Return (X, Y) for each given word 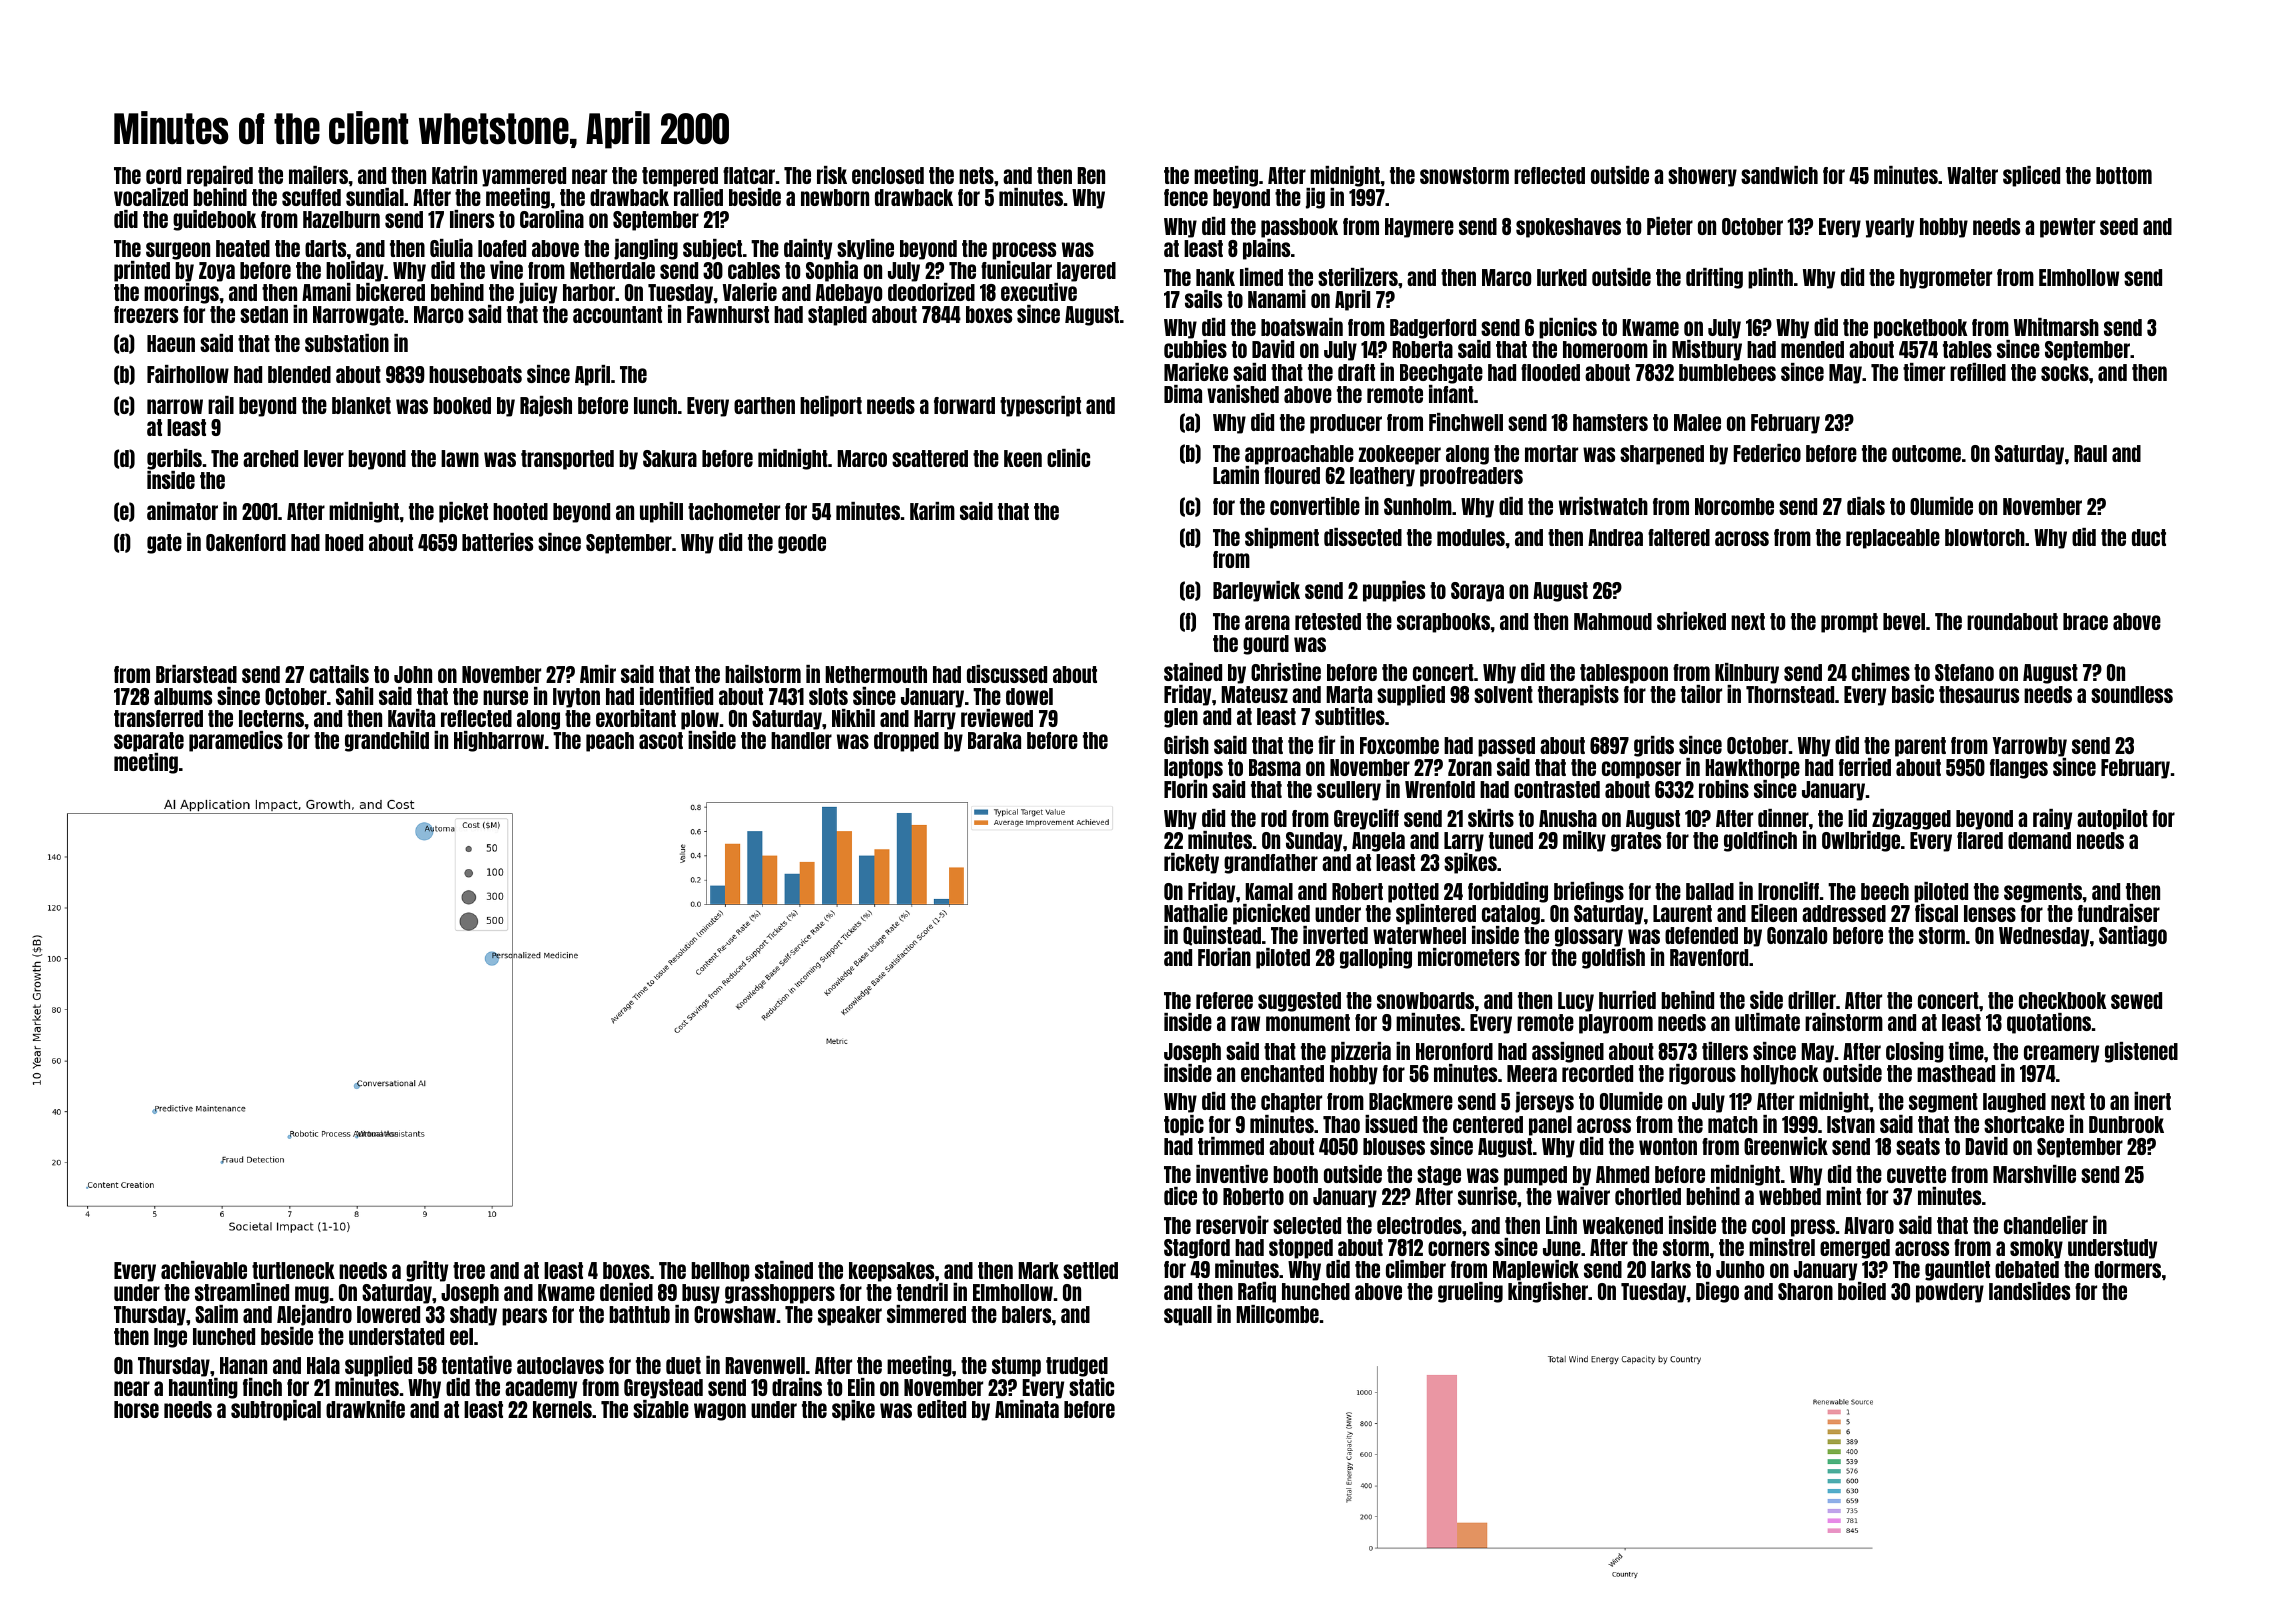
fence (1186, 197)
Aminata (1027, 1409)
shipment (1282, 538)
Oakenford (246, 542)
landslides (2029, 1291)
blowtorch (1985, 537)
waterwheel (1419, 935)
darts (325, 248)
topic (1184, 1125)
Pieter (1670, 226)
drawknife (365, 1409)
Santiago (2133, 936)
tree (469, 1270)
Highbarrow (499, 741)
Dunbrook (2126, 1124)
